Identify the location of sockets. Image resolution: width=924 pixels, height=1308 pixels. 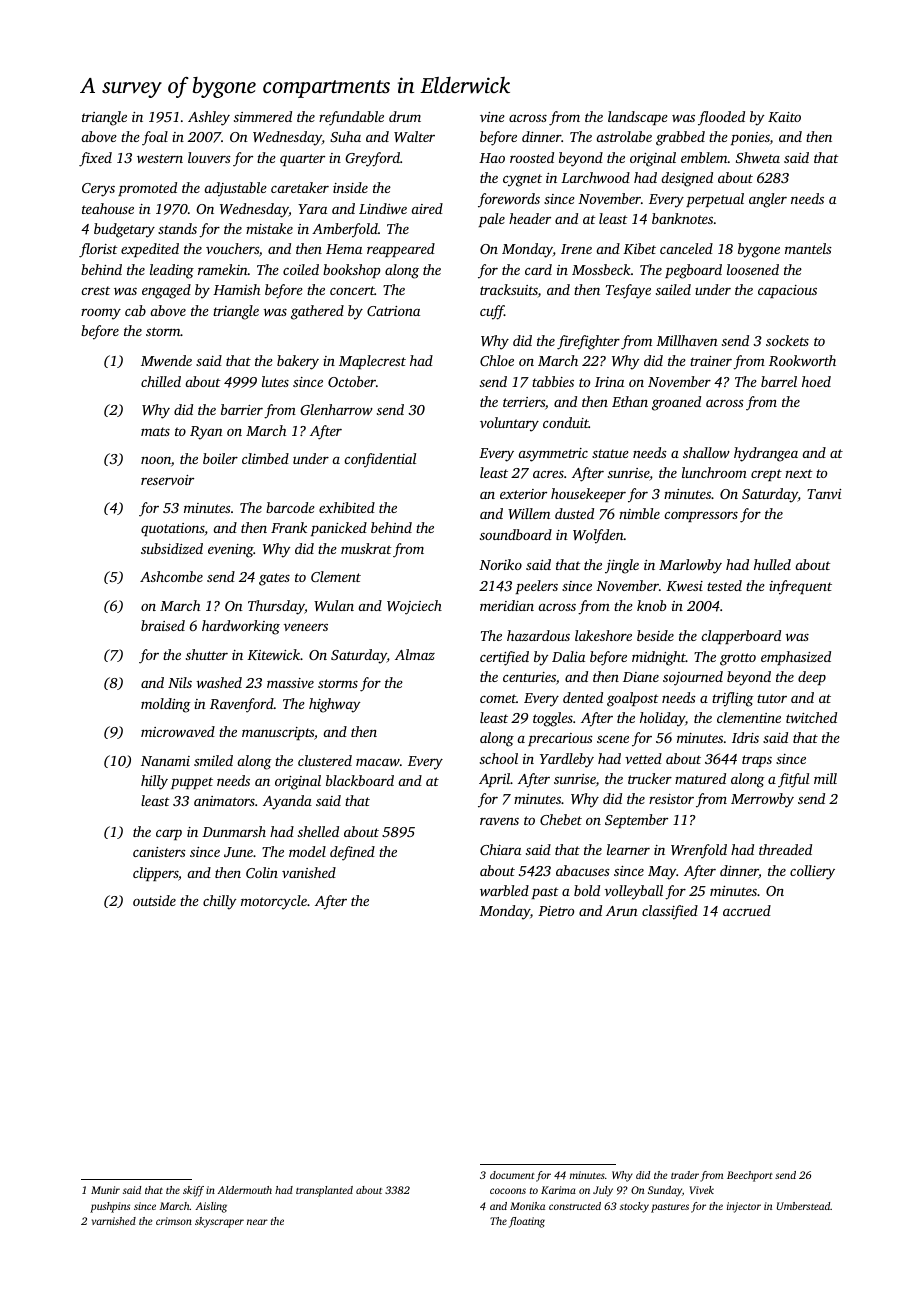
(787, 340).
